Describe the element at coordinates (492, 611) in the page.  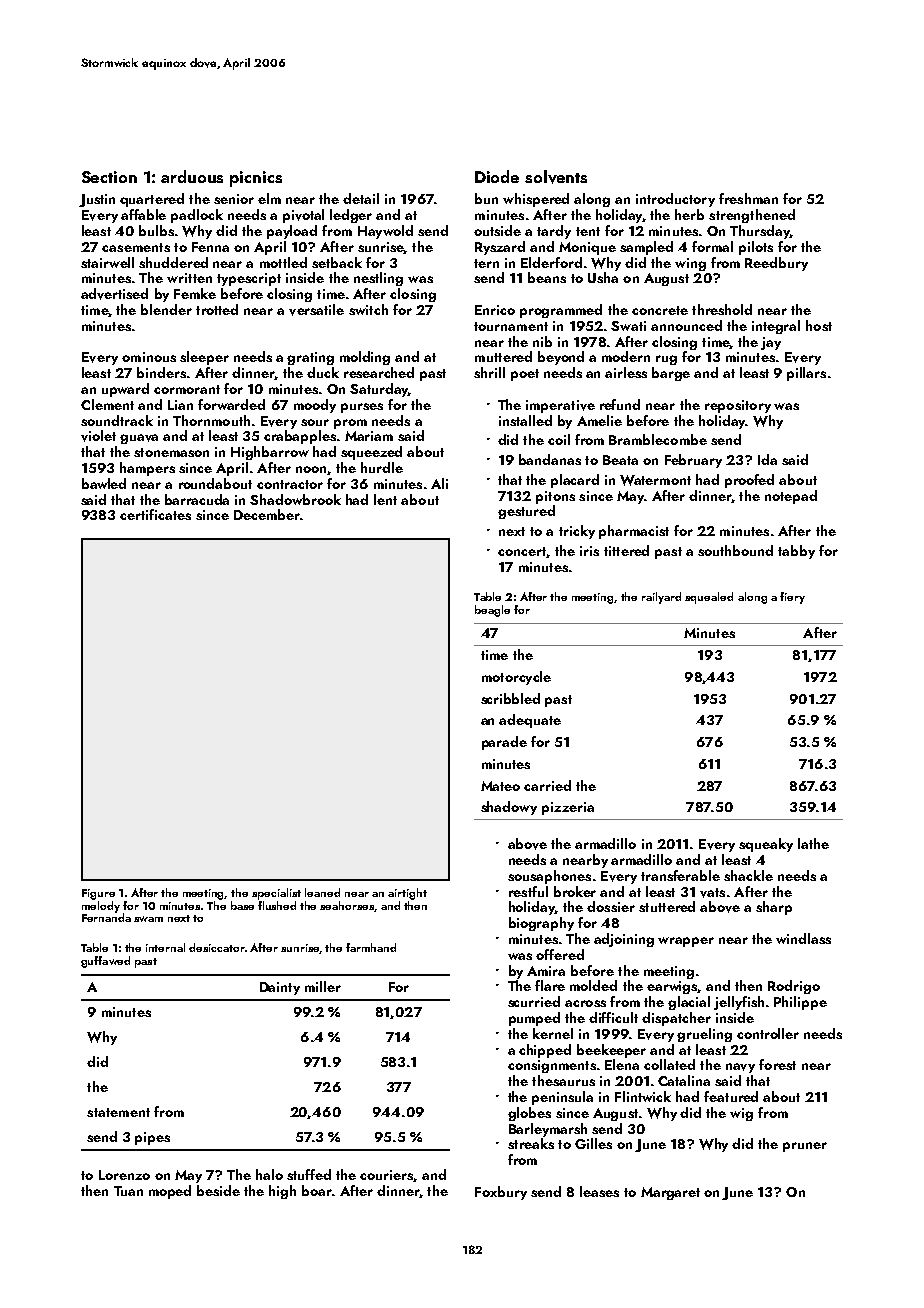
I see `beagle` at that location.
